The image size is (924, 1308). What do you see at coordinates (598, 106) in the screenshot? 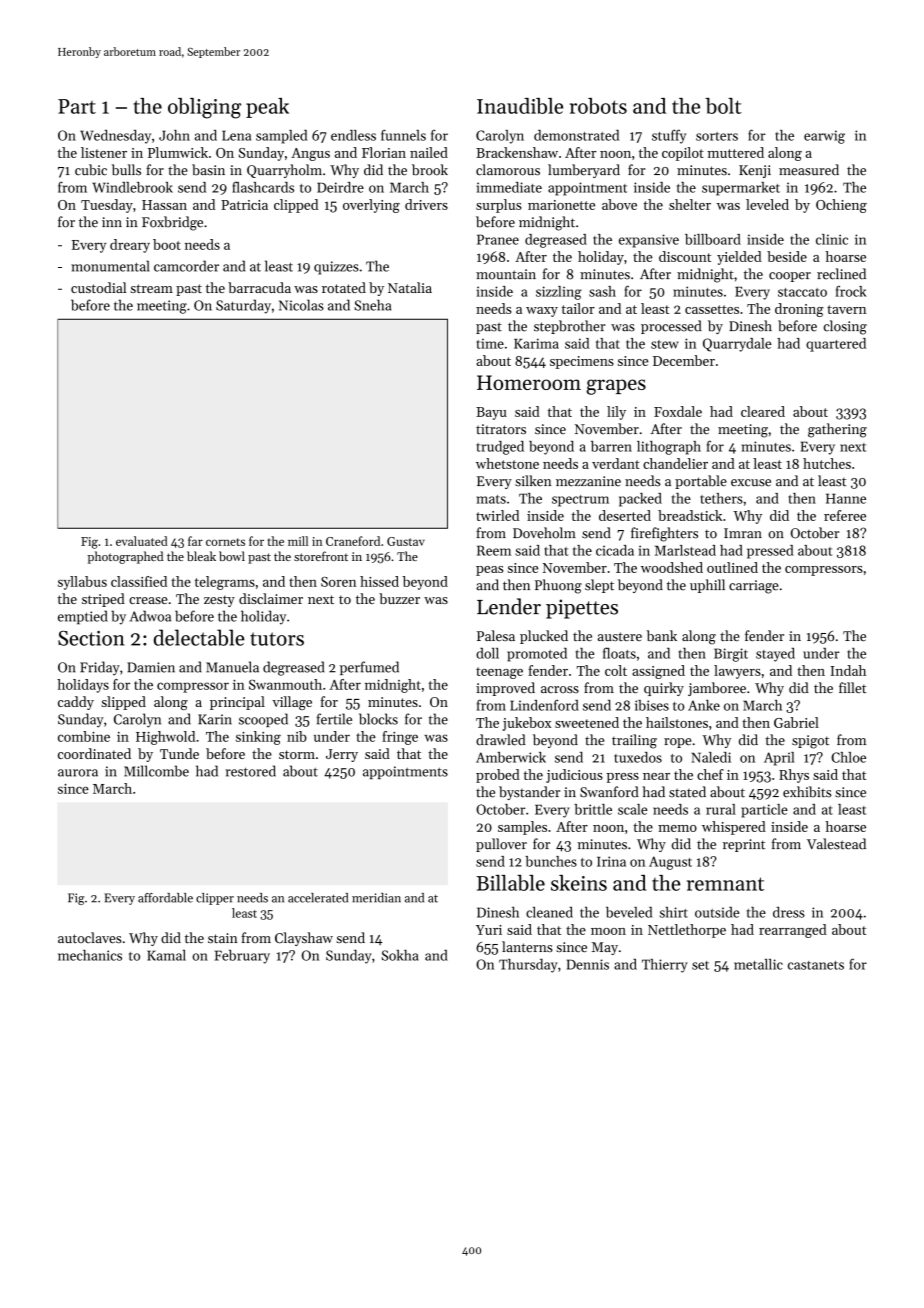
I see `robots` at bounding box center [598, 106].
